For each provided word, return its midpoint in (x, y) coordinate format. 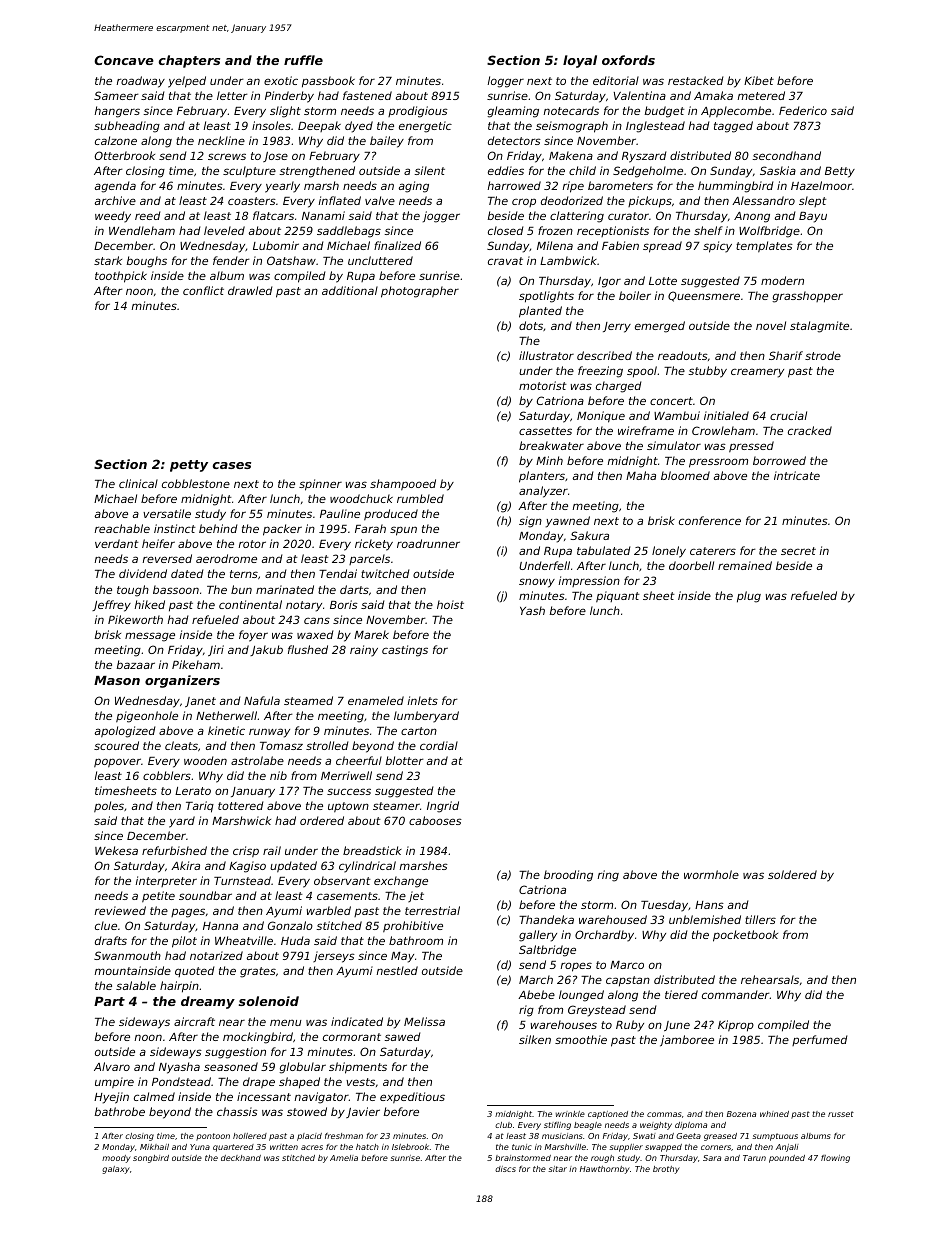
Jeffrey (111, 606)
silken (535, 1039)
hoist (450, 604)
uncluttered (380, 260)
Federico (803, 110)
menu (286, 1022)
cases (232, 465)
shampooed (403, 485)
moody (116, 1159)
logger (506, 82)
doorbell (691, 565)
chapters (189, 61)
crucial (788, 415)
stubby (707, 372)
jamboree (687, 1041)
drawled (250, 290)
